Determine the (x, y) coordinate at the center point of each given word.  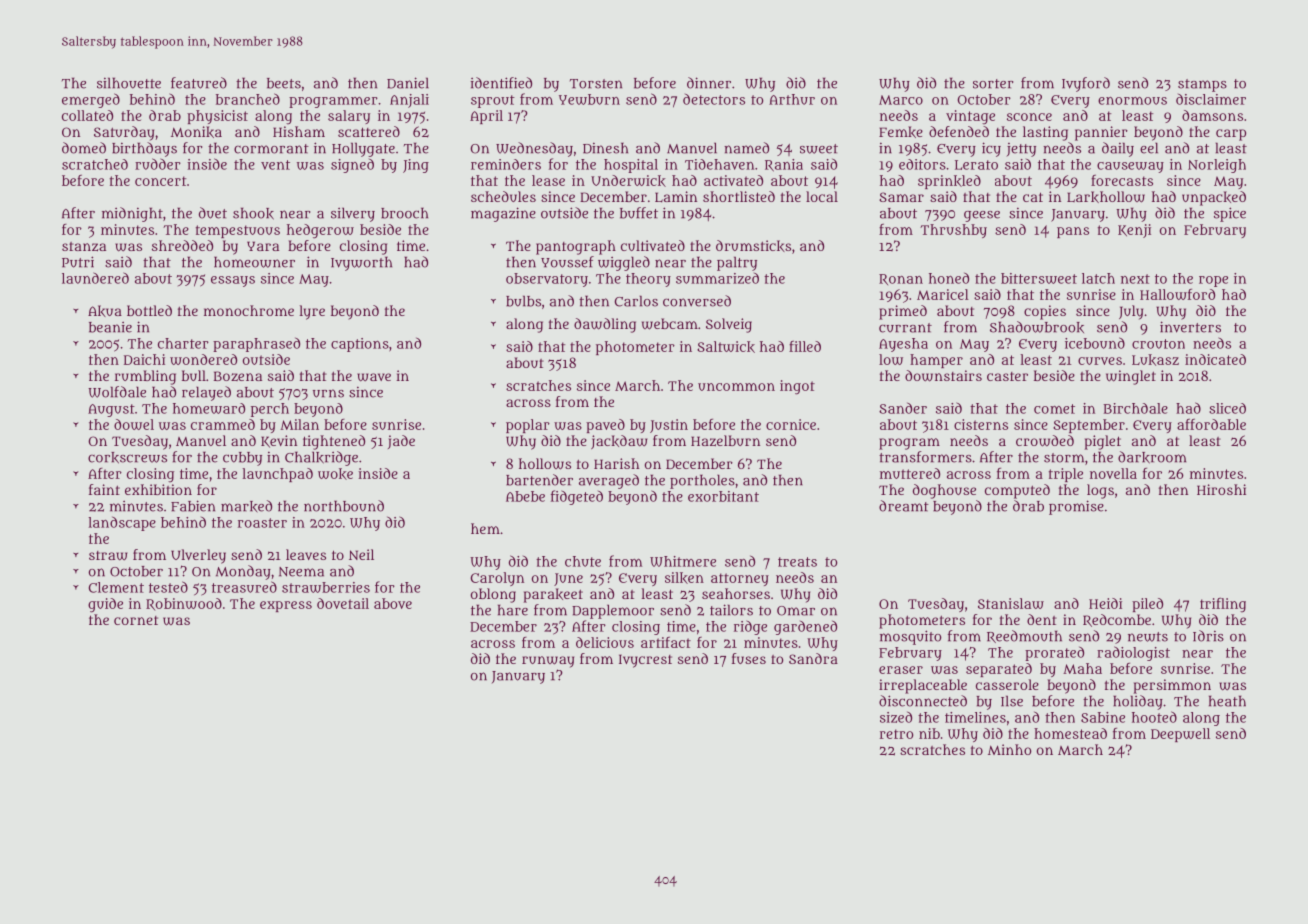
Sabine (1103, 717)
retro (896, 734)
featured (199, 83)
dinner (709, 83)
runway (548, 662)
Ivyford (1086, 84)
